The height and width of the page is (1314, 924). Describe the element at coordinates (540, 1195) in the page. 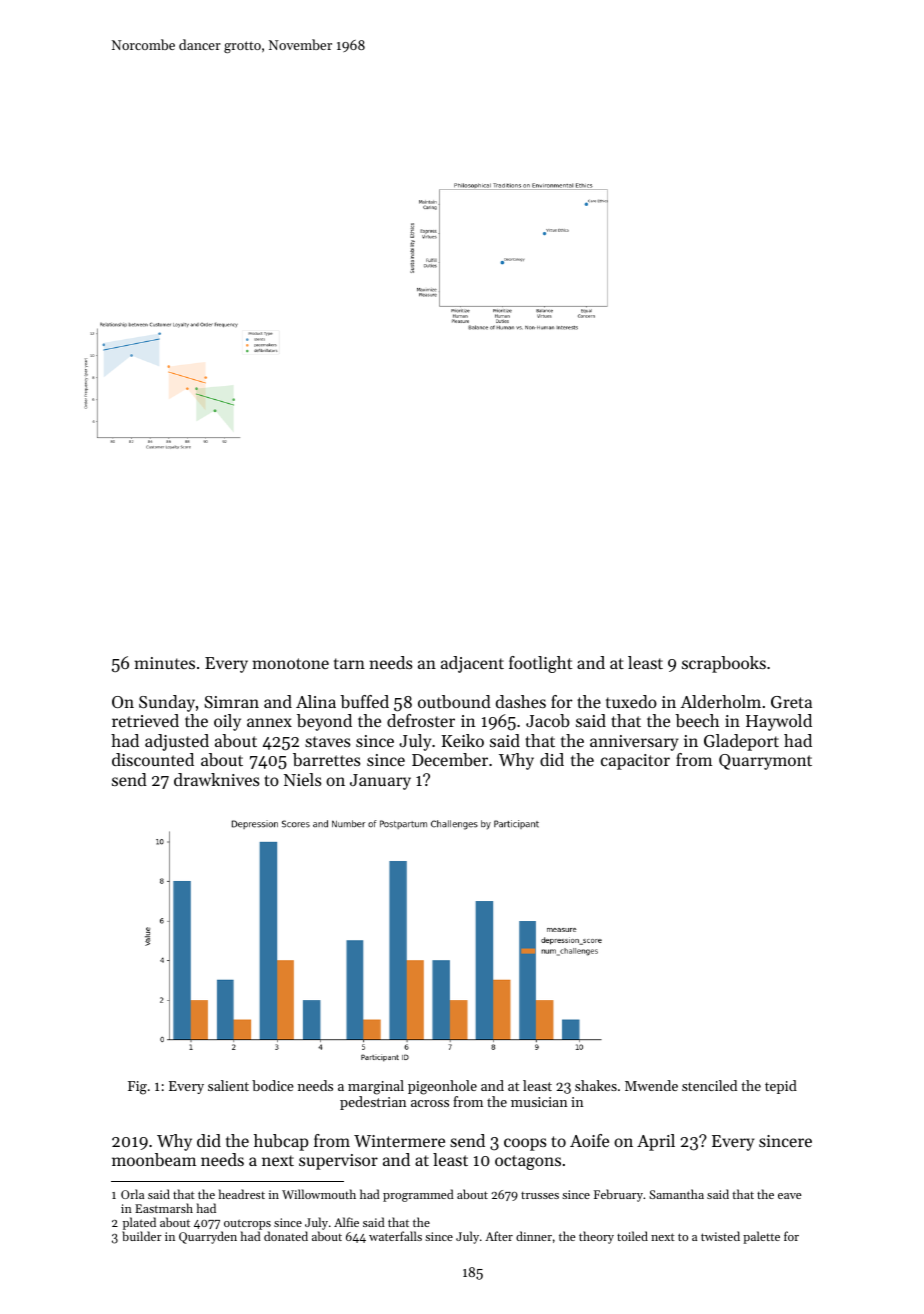

I see `trusses` at that location.
